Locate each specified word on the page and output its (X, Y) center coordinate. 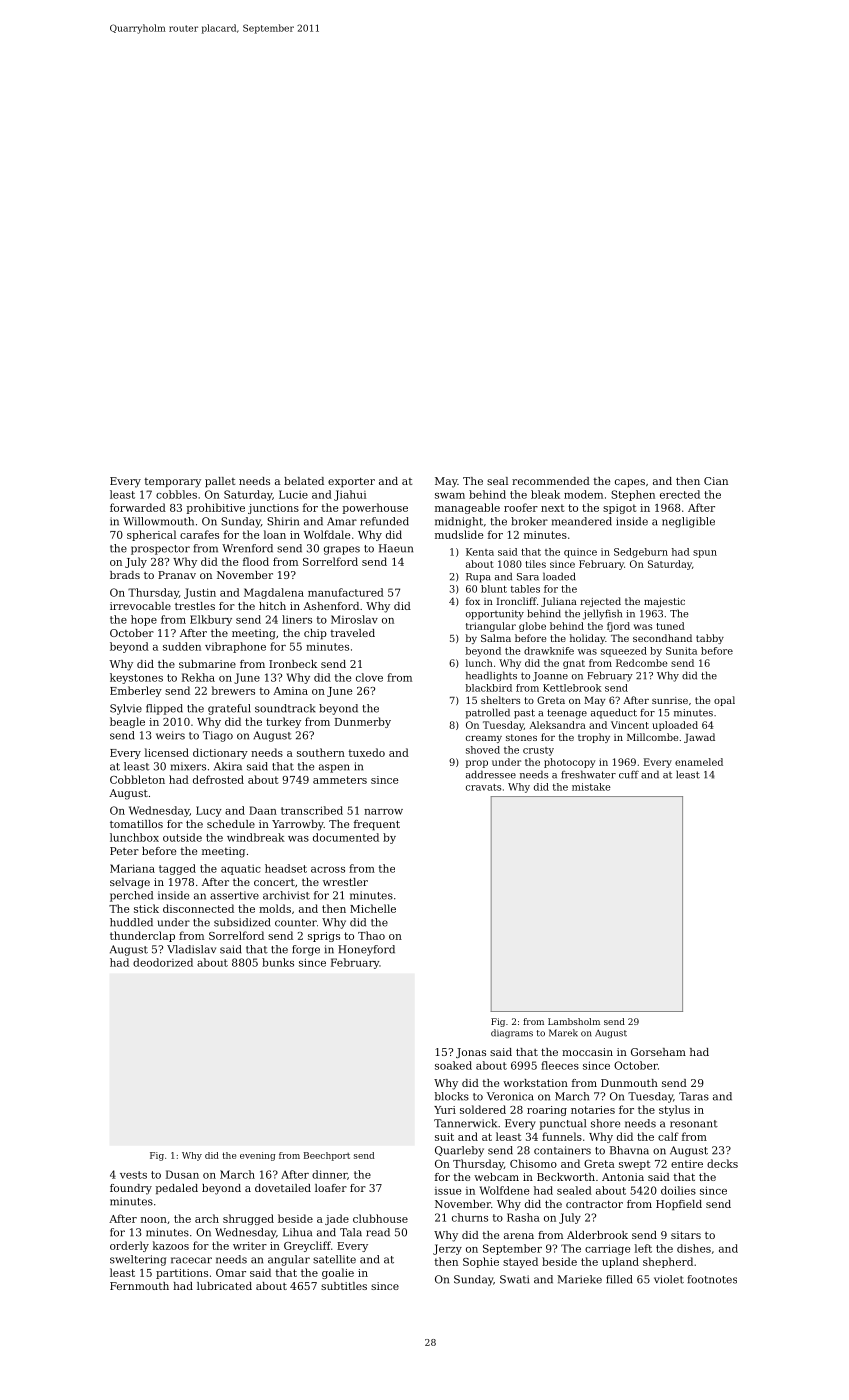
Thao (371, 935)
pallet (220, 482)
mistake (591, 787)
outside (182, 837)
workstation (535, 1083)
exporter (351, 482)
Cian (716, 481)
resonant (694, 1124)
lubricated (224, 1286)
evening (257, 1156)
